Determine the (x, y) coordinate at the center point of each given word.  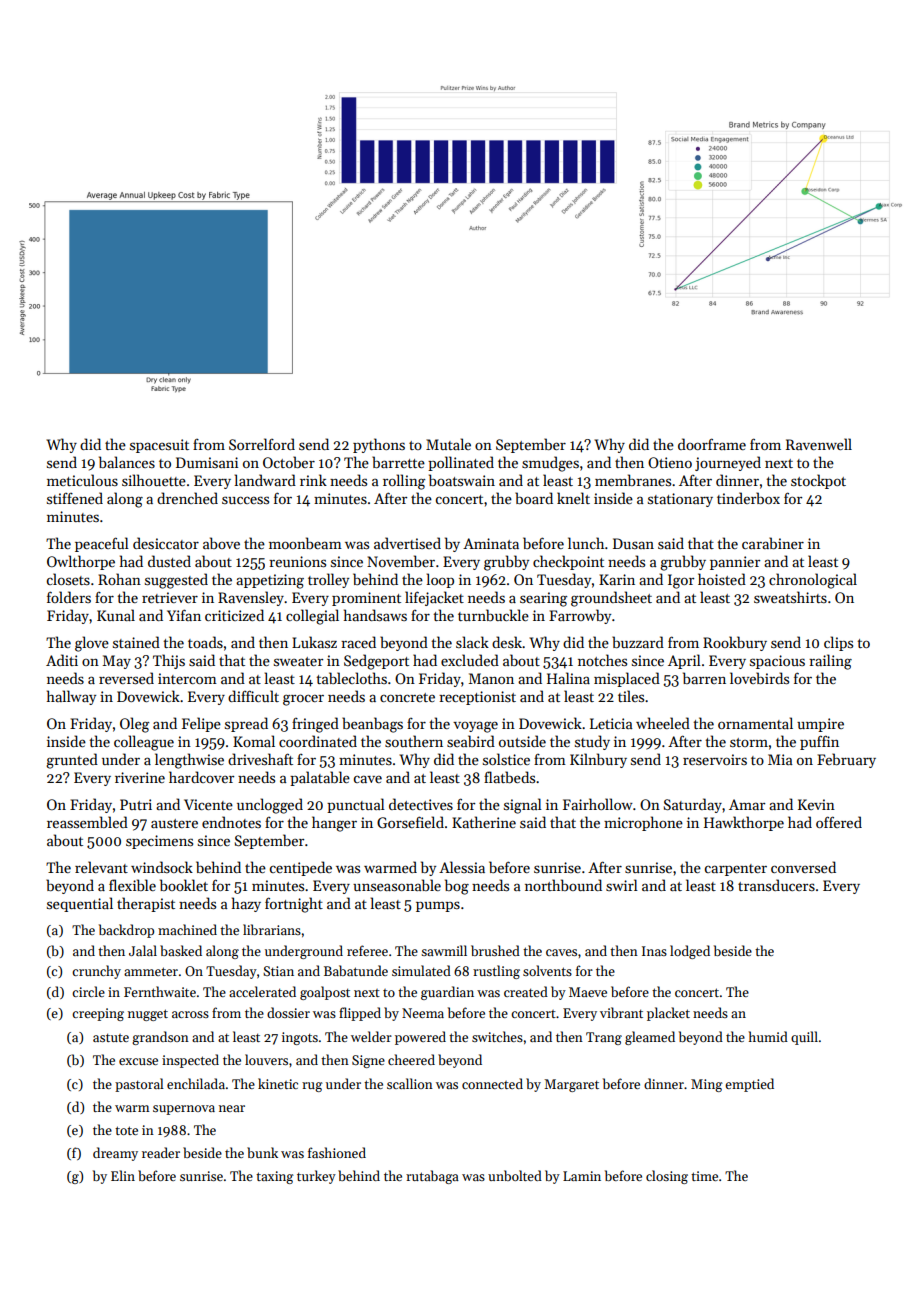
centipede (301, 868)
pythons (379, 445)
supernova (184, 1110)
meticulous (82, 480)
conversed (803, 867)
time (704, 1176)
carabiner (773, 543)
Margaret (571, 1085)
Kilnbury (598, 760)
